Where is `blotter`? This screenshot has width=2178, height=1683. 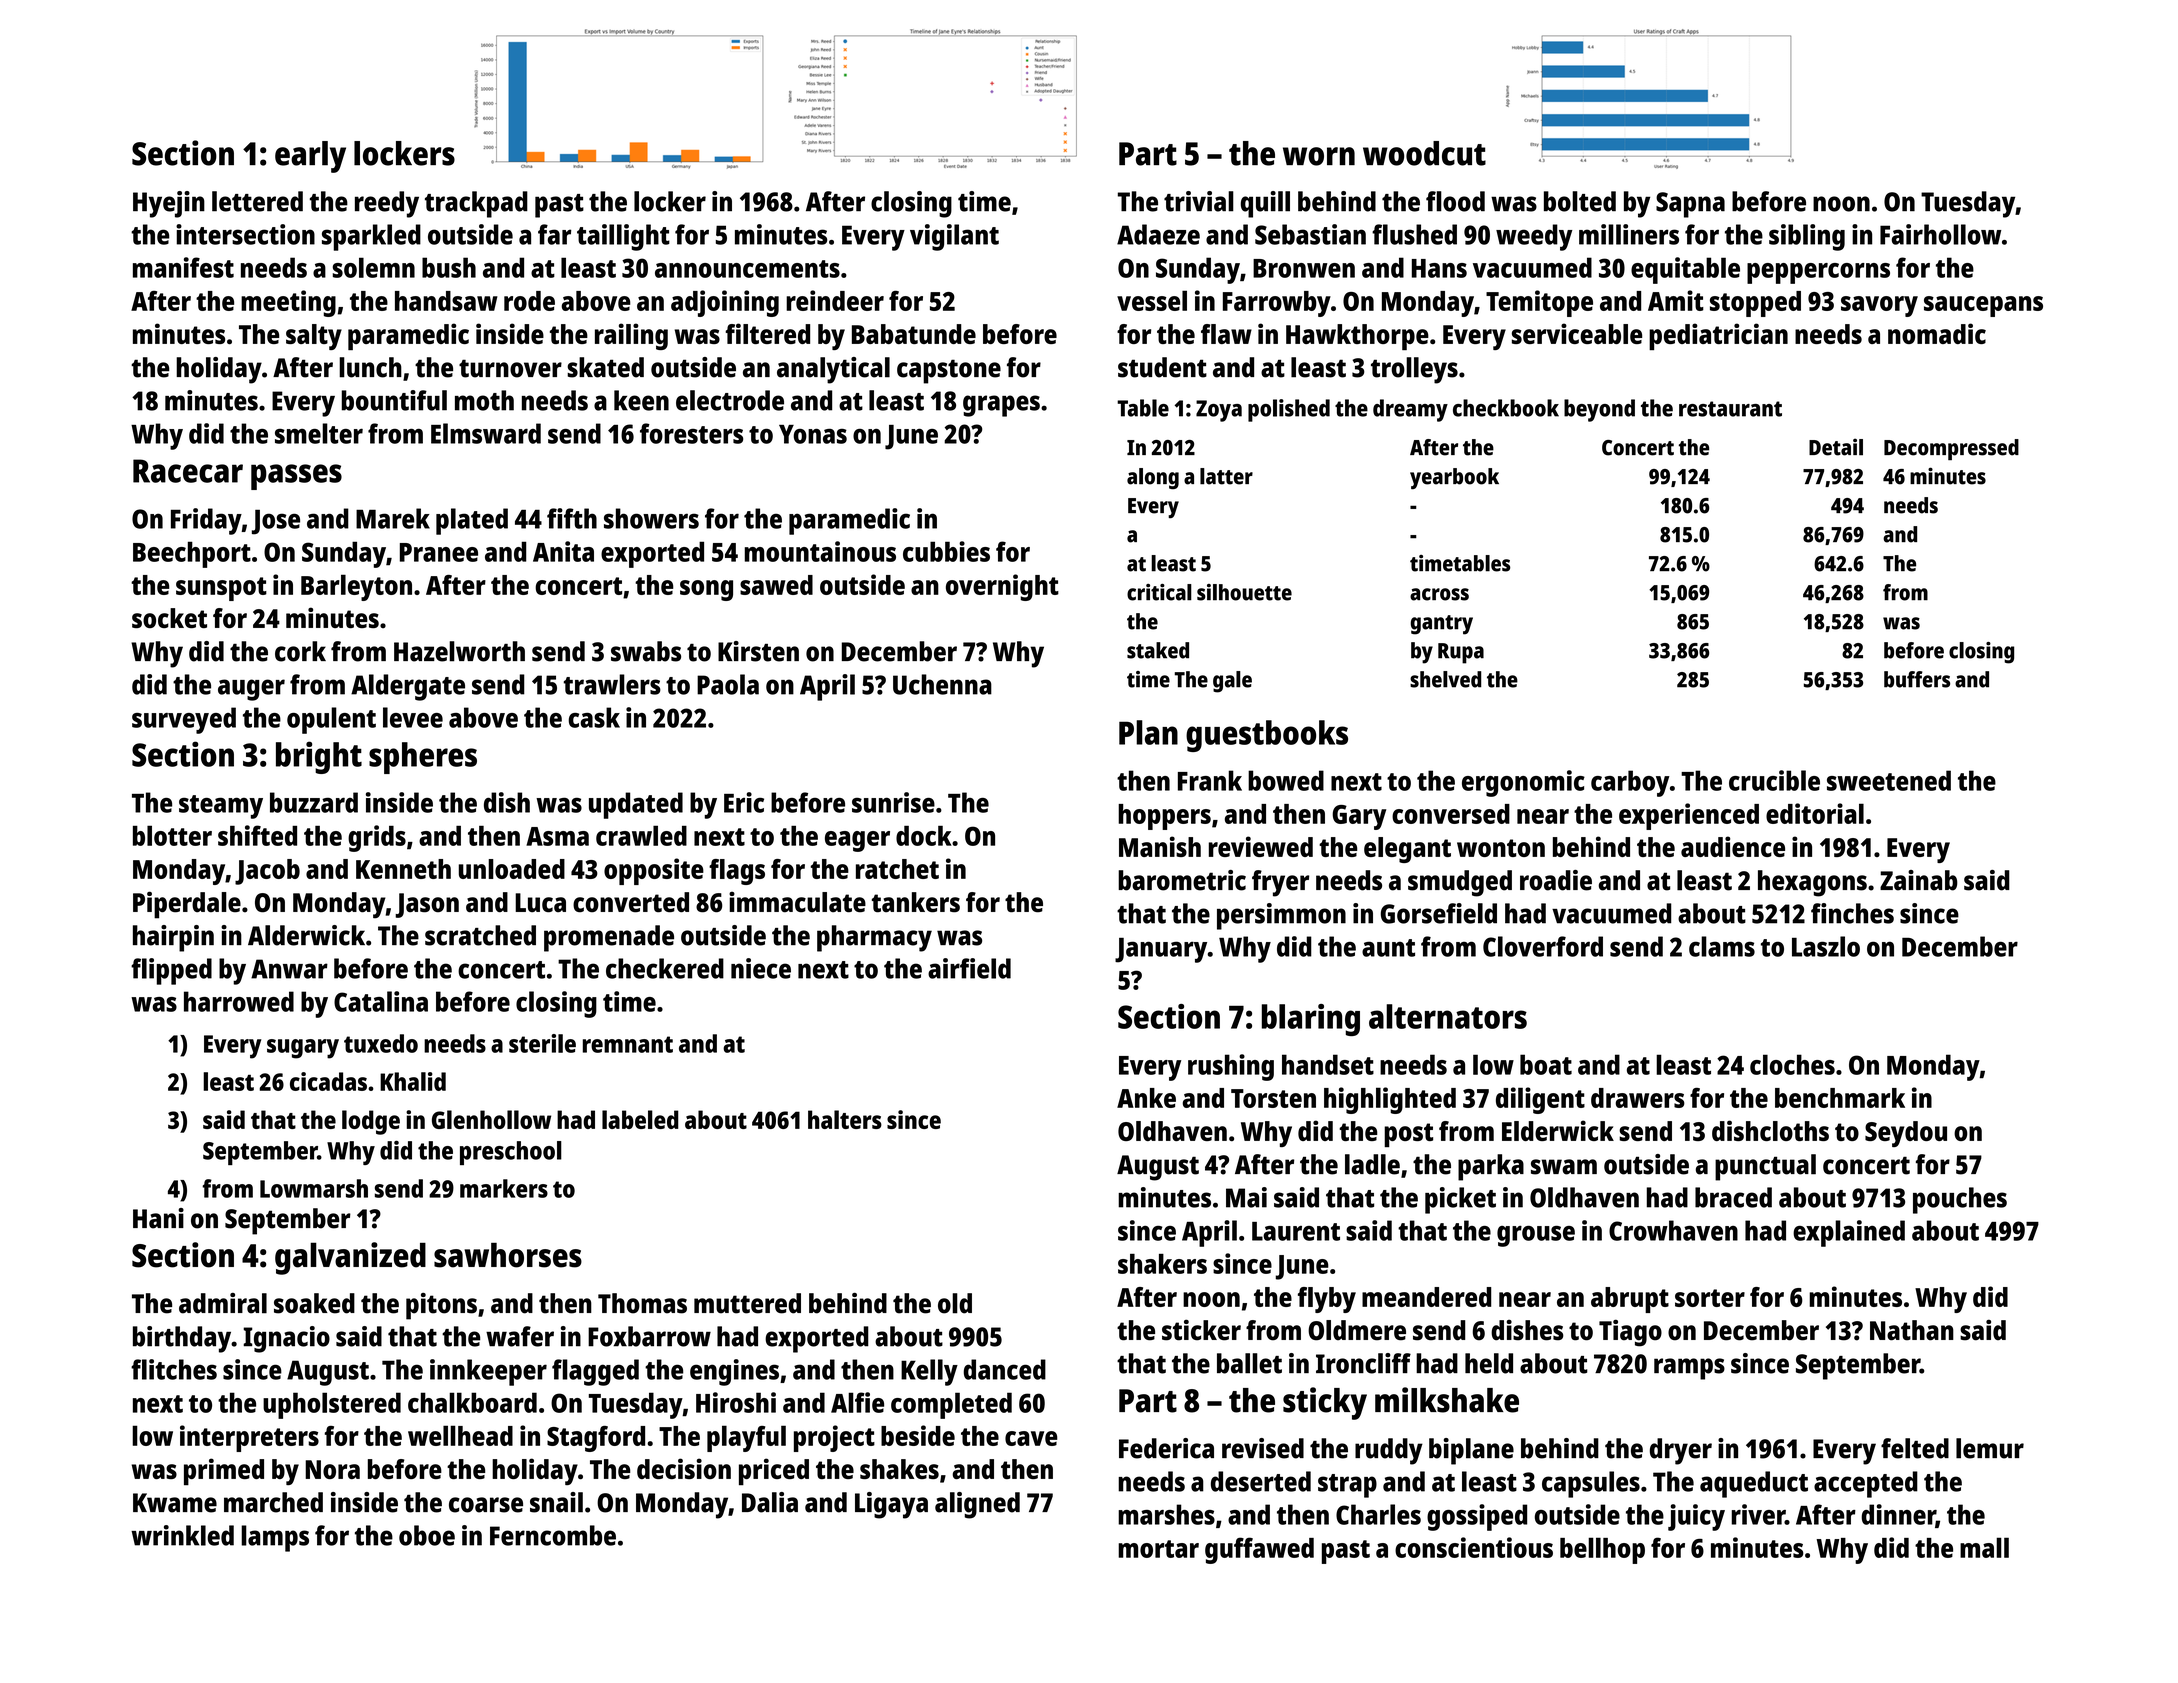
blotter is located at coordinates (172, 835).
